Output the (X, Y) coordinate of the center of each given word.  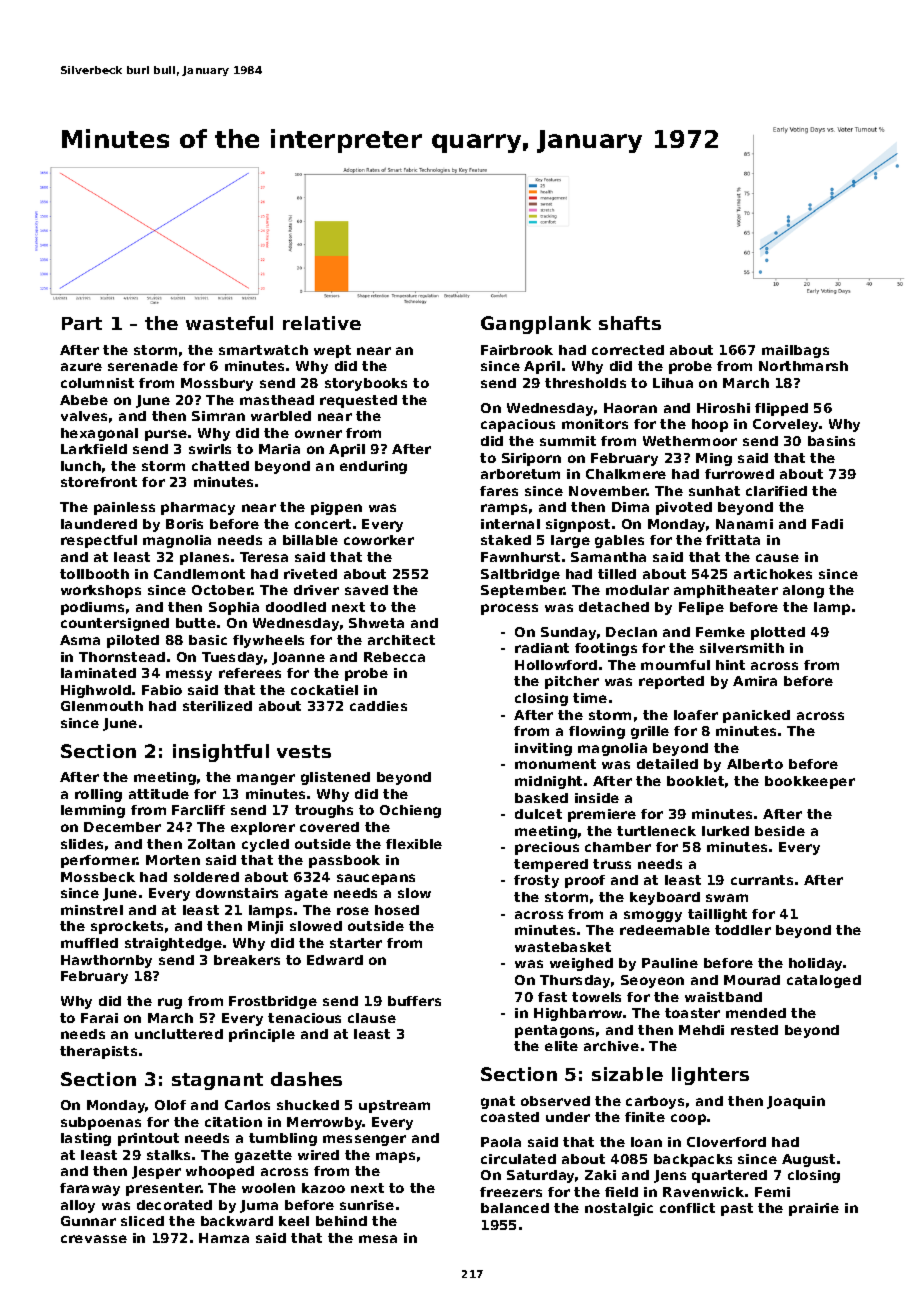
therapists (98, 1052)
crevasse (94, 1239)
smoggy (653, 916)
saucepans (376, 879)
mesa (378, 1239)
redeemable (665, 930)
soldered (206, 877)
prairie (814, 1209)
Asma (80, 640)
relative (322, 323)
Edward (335, 960)
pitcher (572, 682)
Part (82, 323)
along (803, 591)
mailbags (795, 351)
